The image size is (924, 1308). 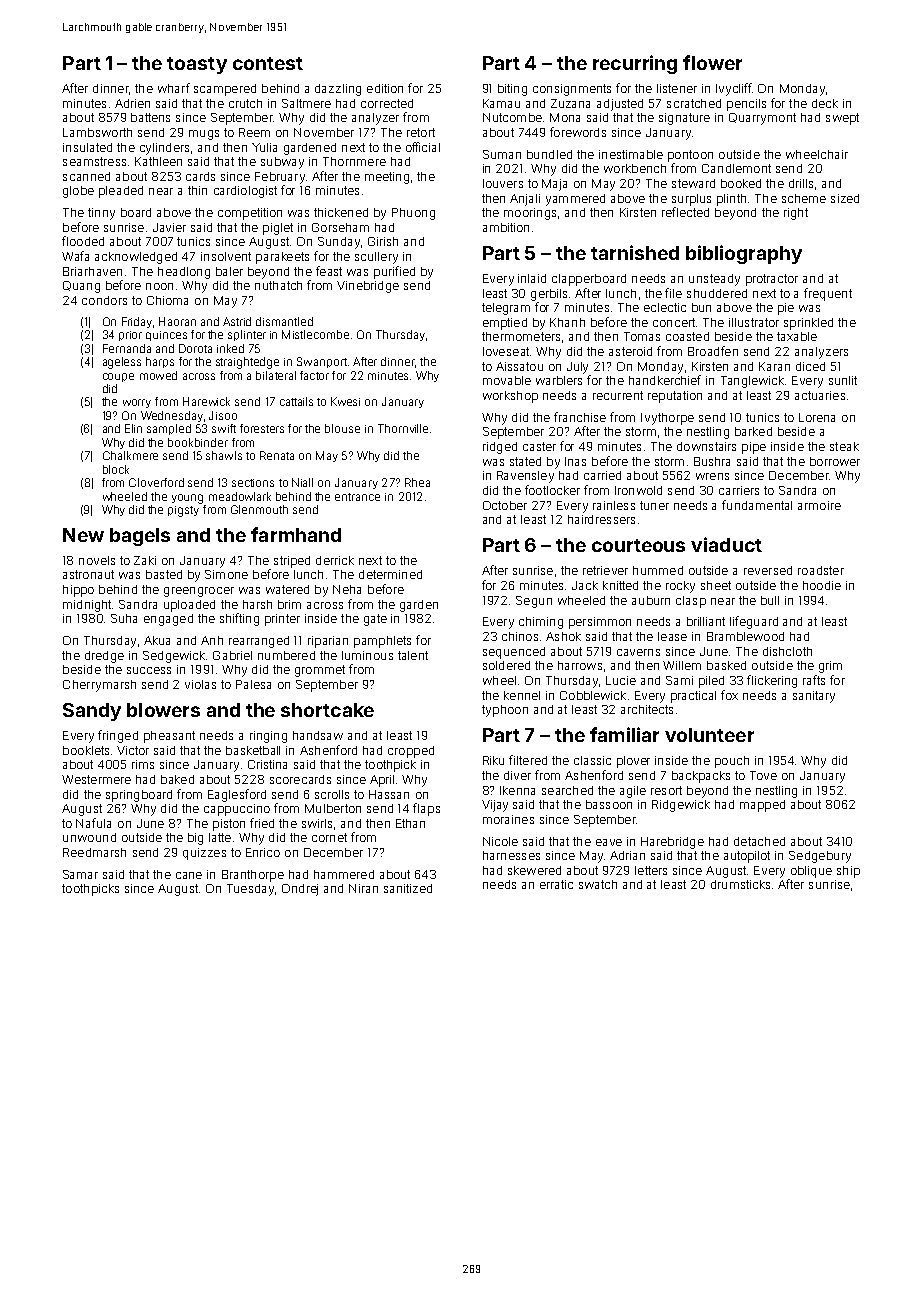 What do you see at coordinates (80, 874) in the page?
I see `Samar` at bounding box center [80, 874].
